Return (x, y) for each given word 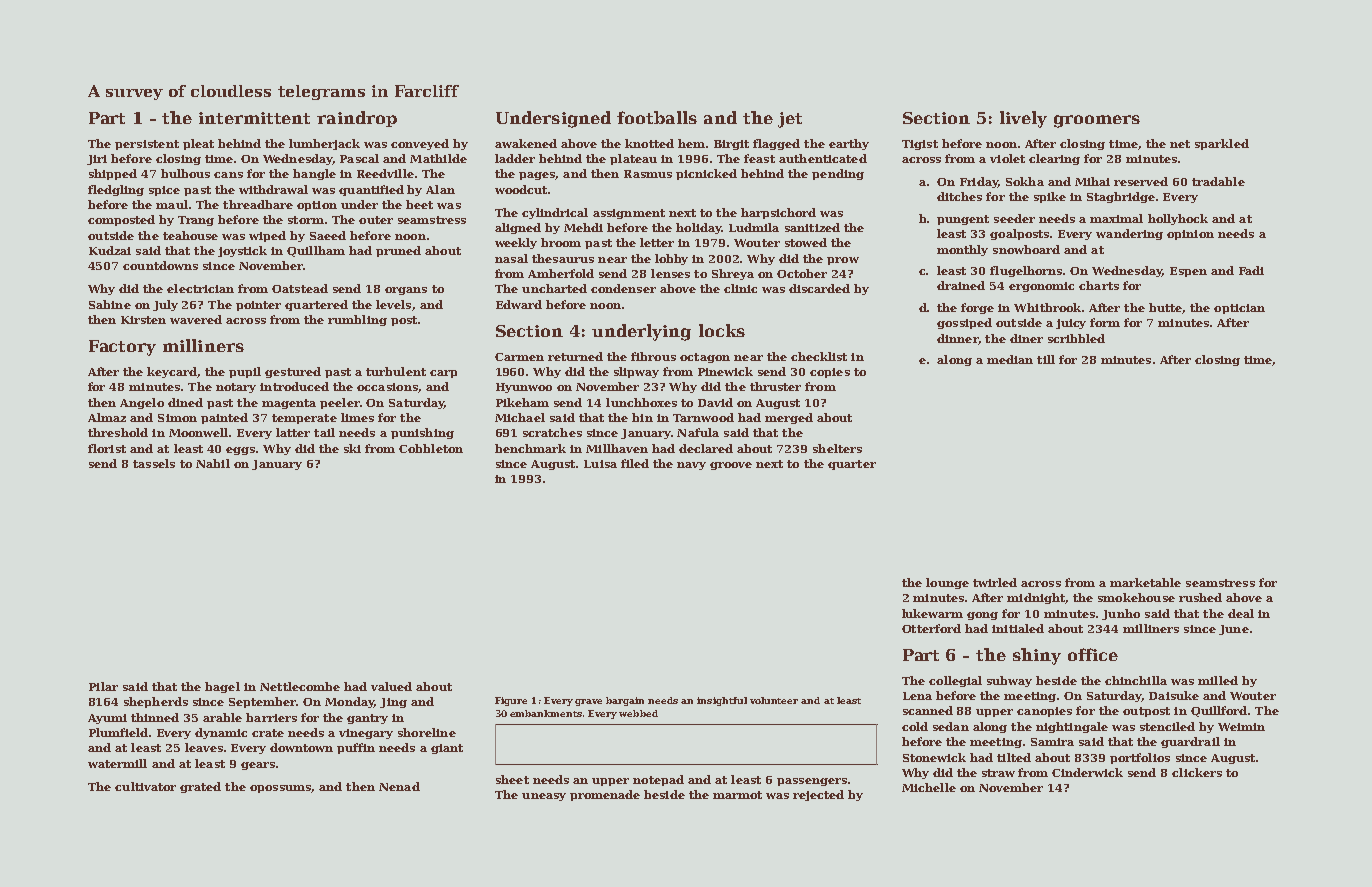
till (1046, 359)
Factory (122, 348)
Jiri (97, 160)
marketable (1145, 582)
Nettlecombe (300, 686)
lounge (947, 583)
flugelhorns (1026, 271)
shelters (837, 448)
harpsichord (778, 213)
